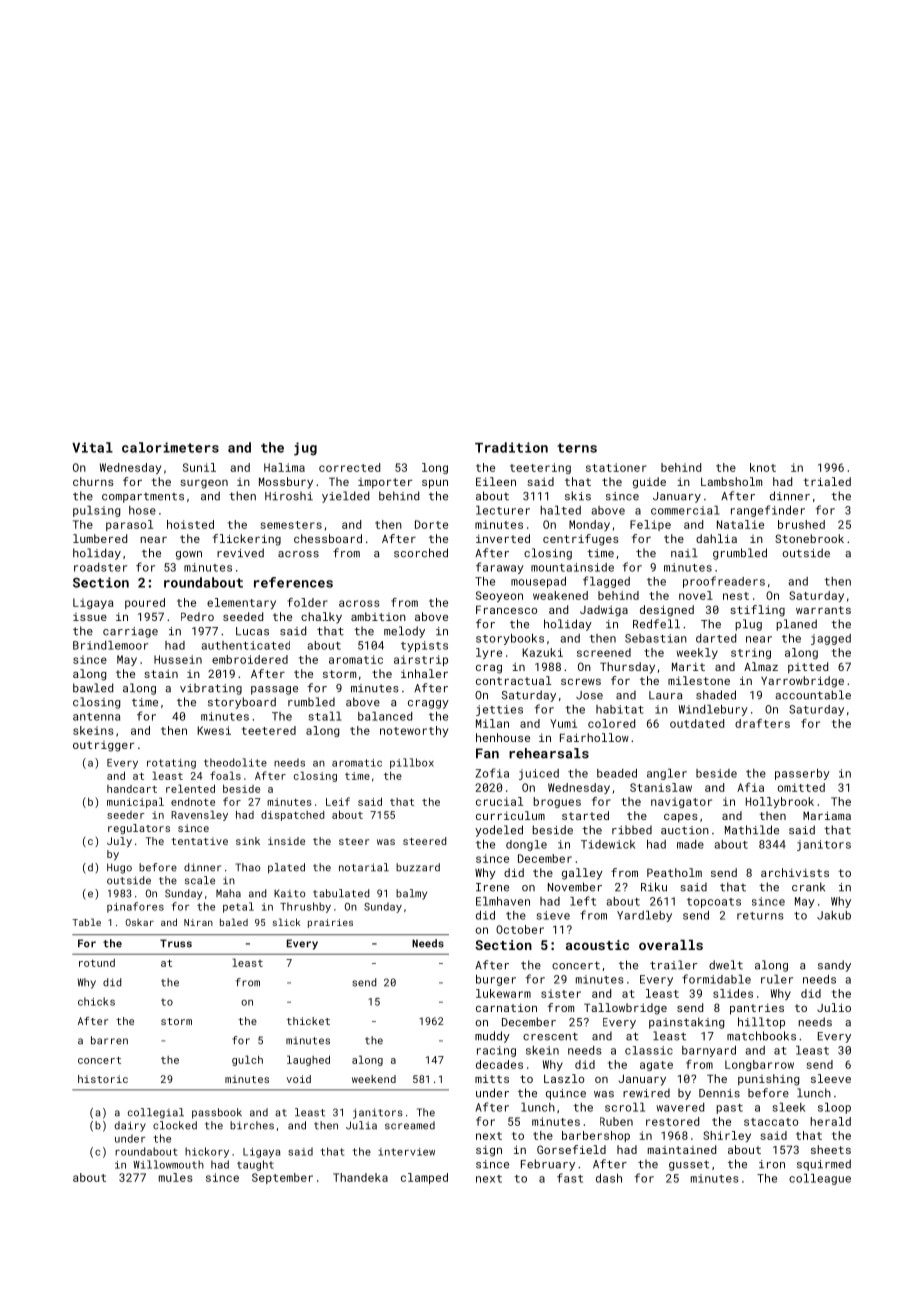 This image has width=924, height=1308. What do you see at coordinates (96, 511) in the image?
I see `pulsing` at bounding box center [96, 511].
